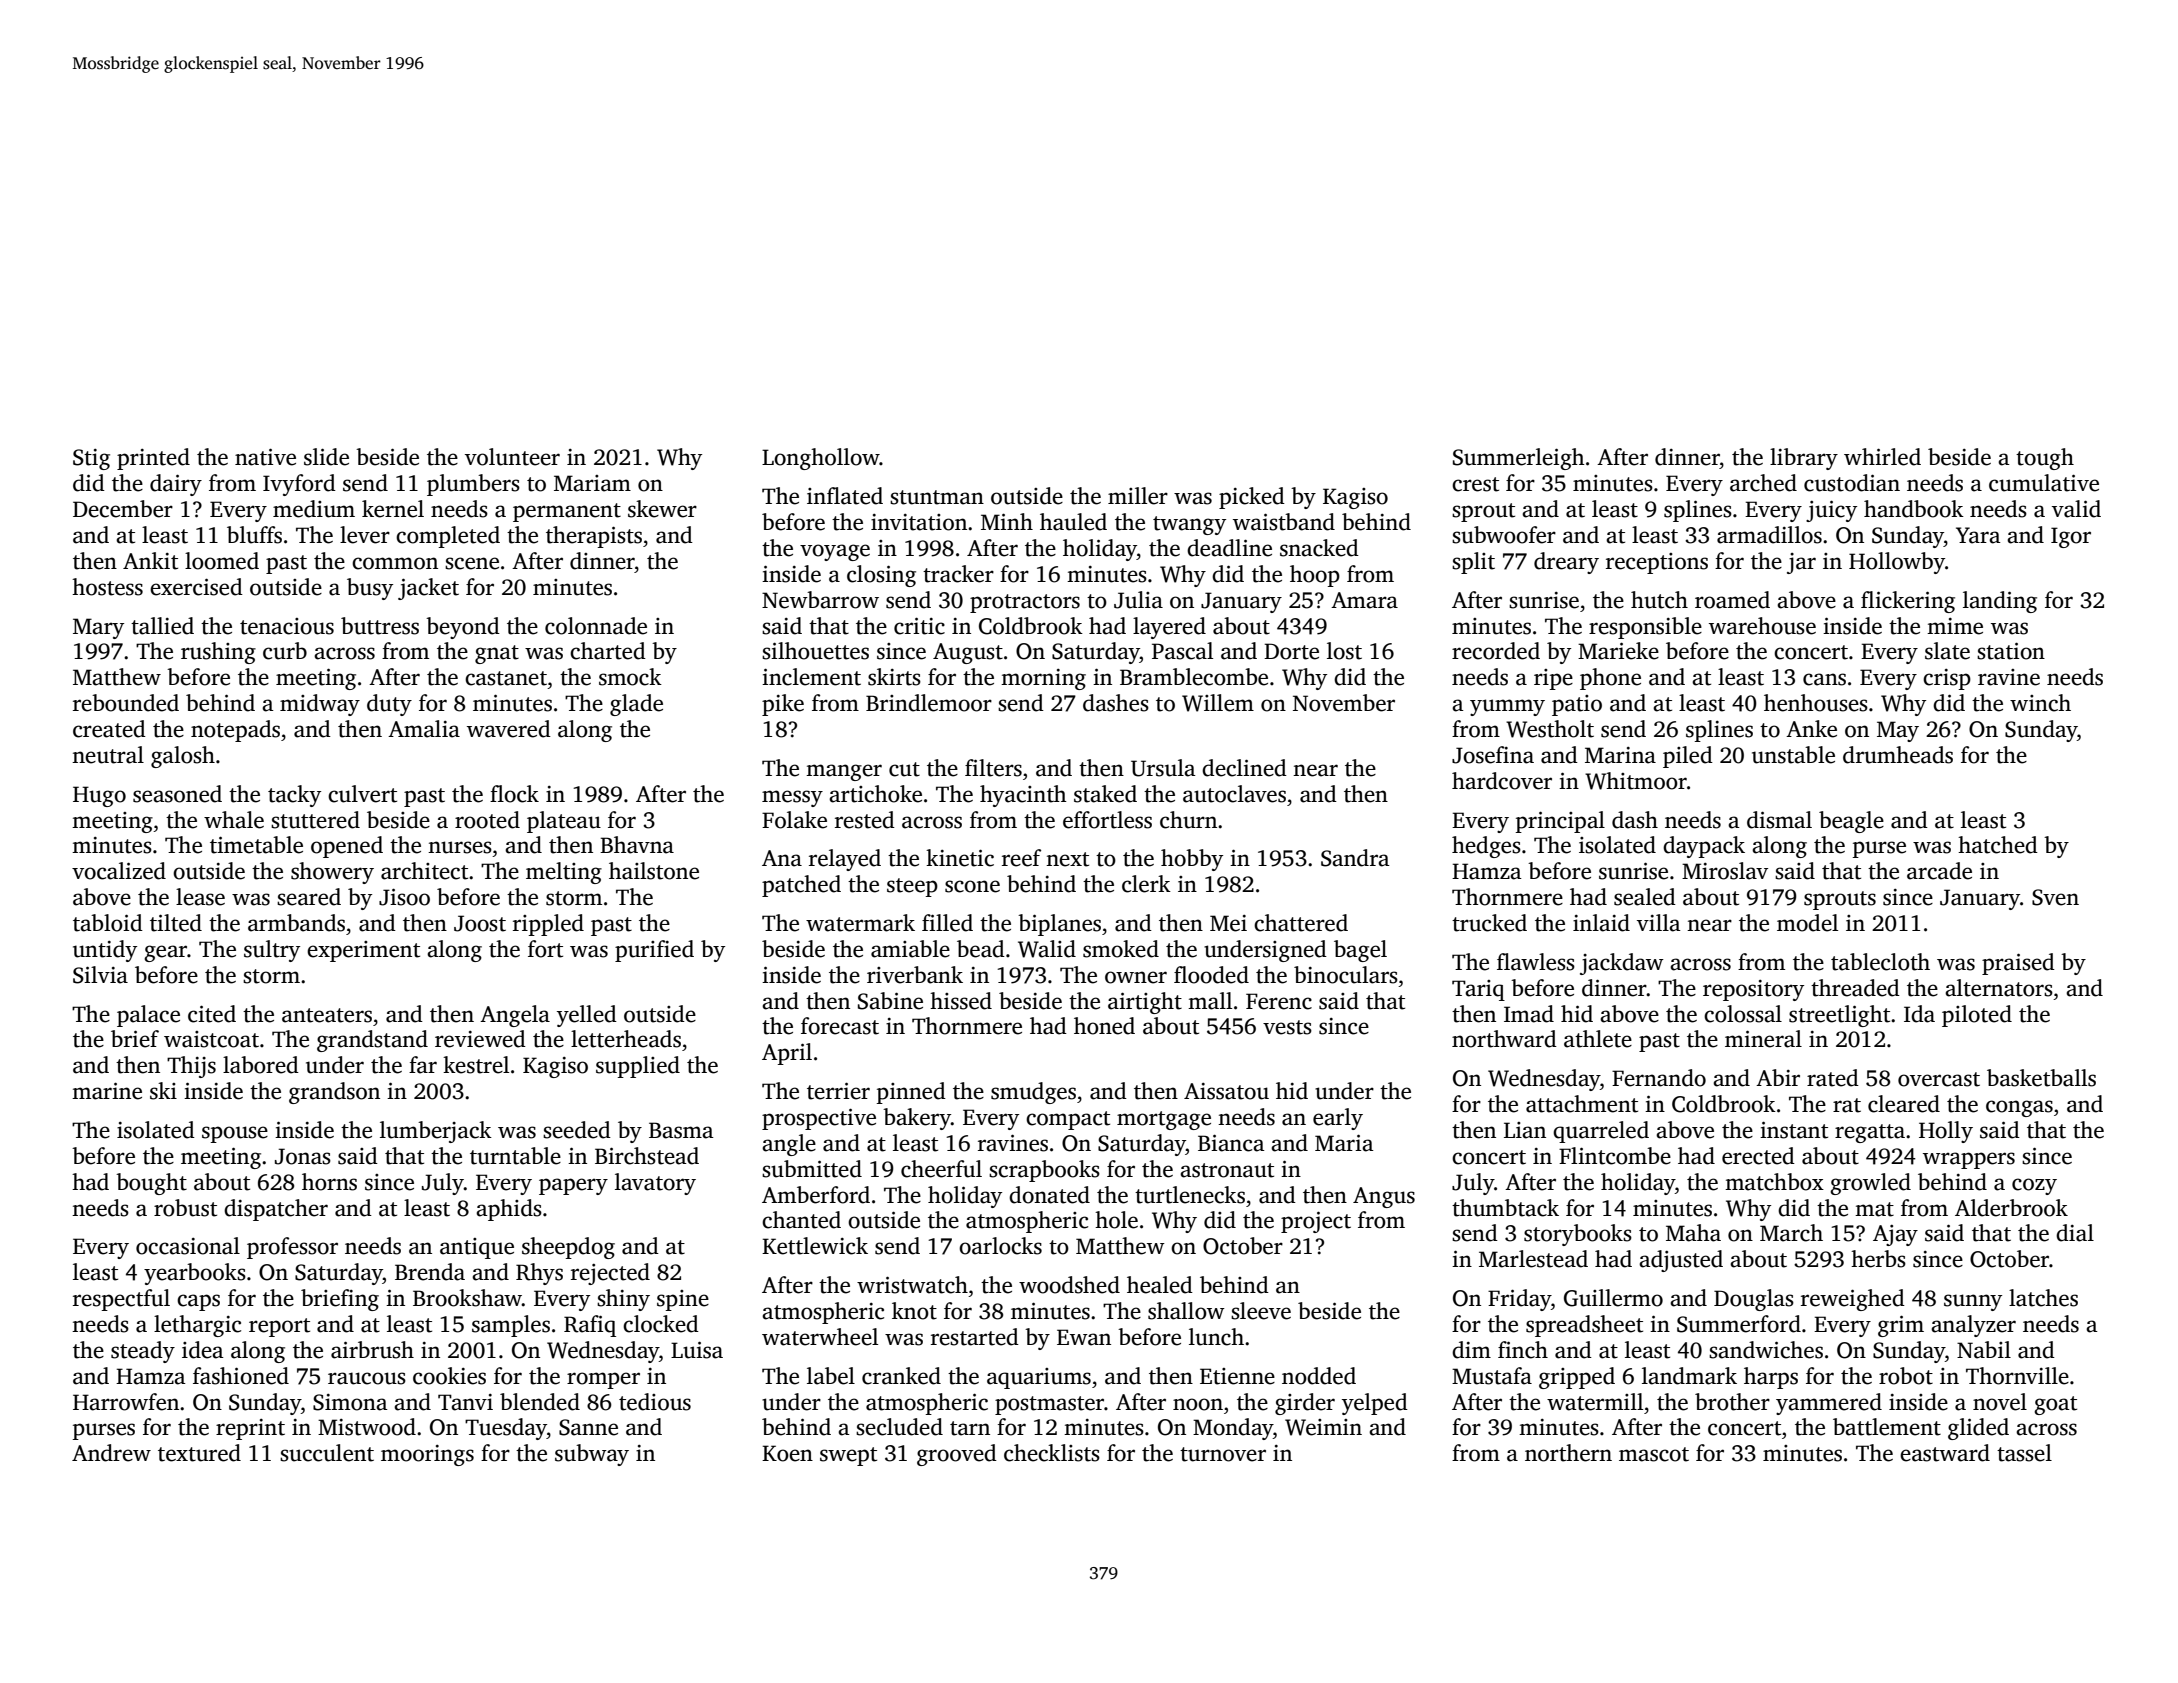  What do you see at coordinates (821, 459) in the screenshot?
I see `Longhollow` at bounding box center [821, 459].
